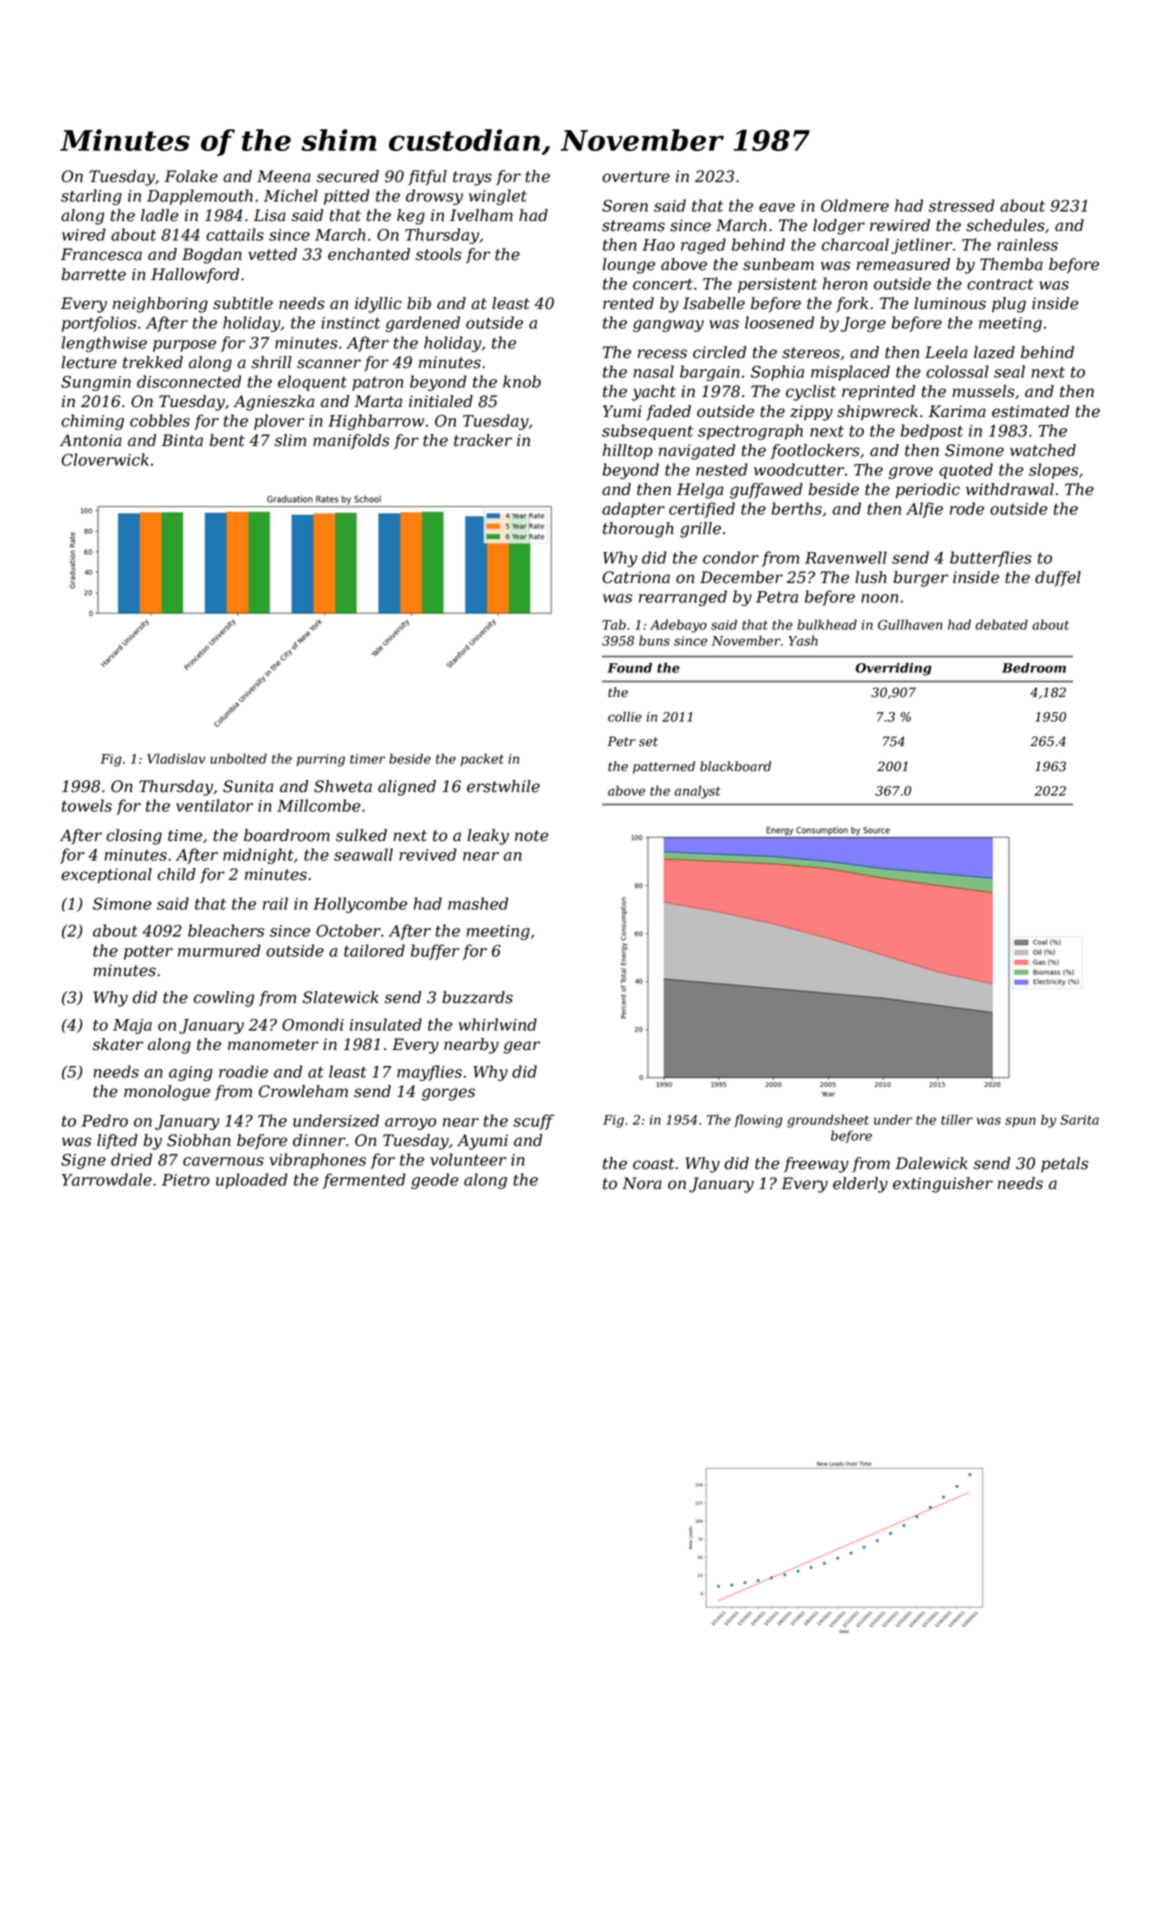 This image has height=1913, width=1162. I want to click on Sarita, so click(1079, 1120).
